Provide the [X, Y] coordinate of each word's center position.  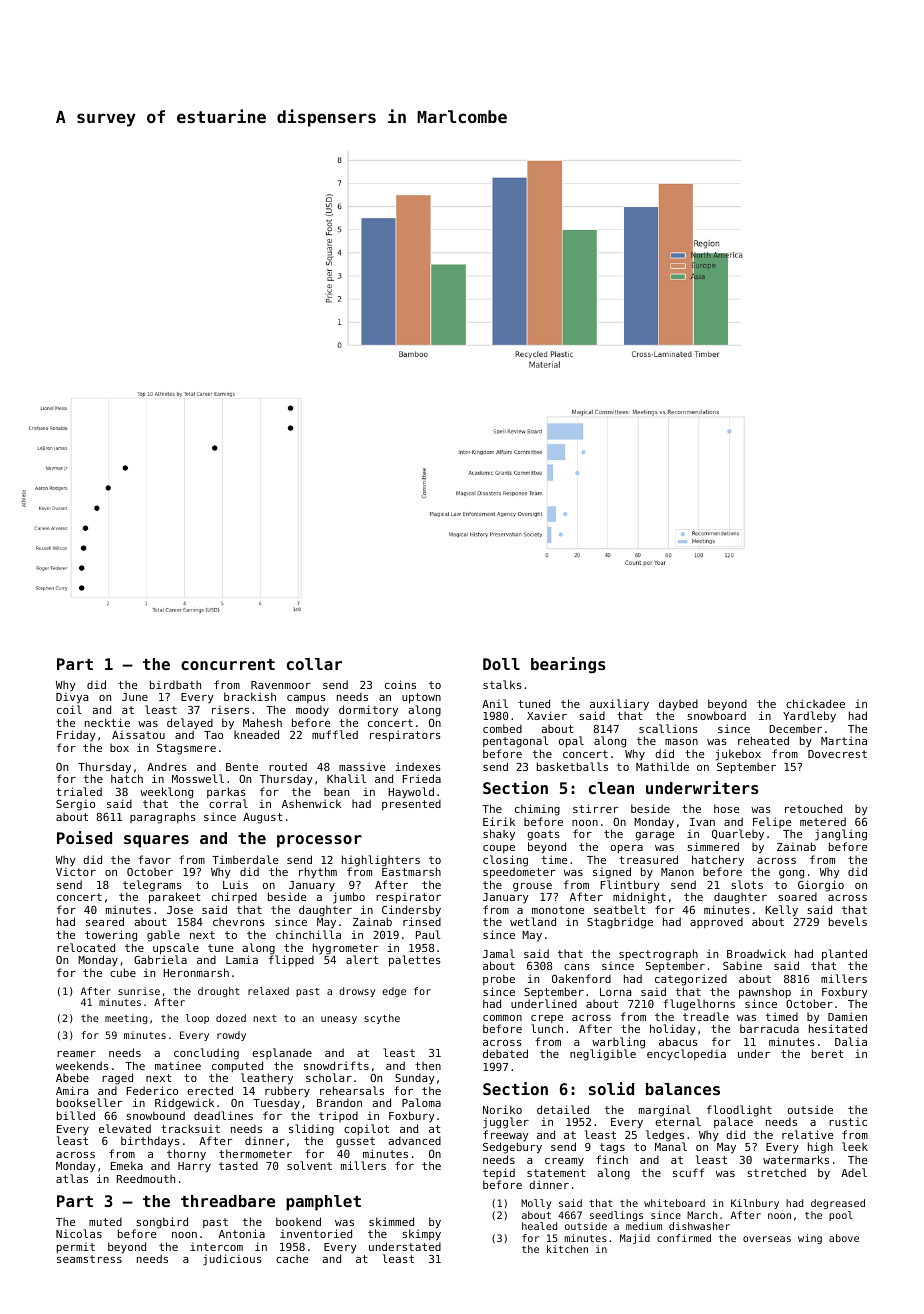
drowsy [357, 992]
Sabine [742, 965]
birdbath [175, 684]
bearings [568, 665]
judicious [232, 1260]
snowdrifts [336, 1065]
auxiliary [619, 705]
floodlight [739, 1111]
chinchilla [308, 934]
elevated [125, 1128]
